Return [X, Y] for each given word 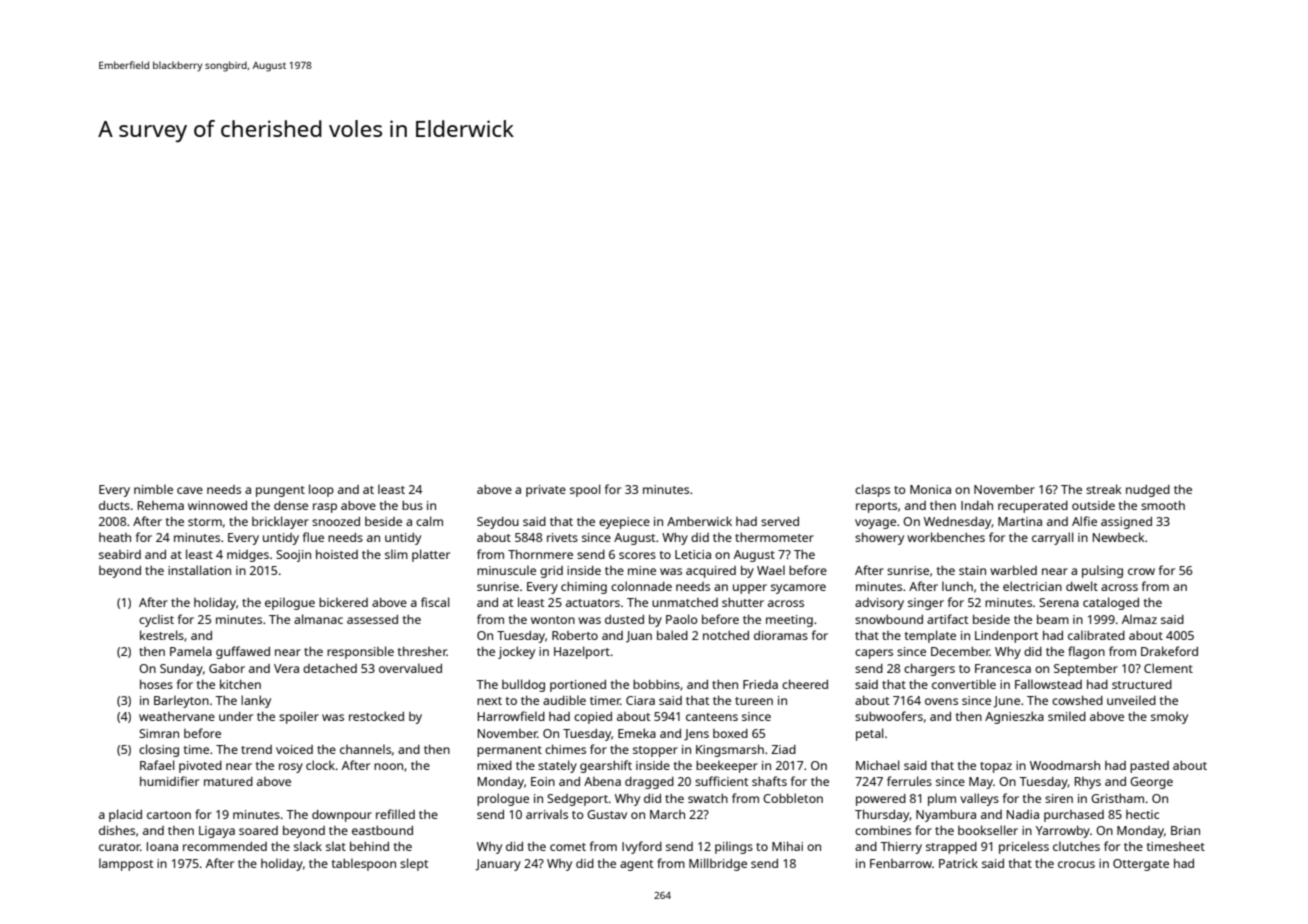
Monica [930, 489]
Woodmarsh [1065, 765]
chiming [584, 588]
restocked [376, 716]
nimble [153, 489]
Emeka [637, 733]
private [546, 491]
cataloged [1111, 603]
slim [396, 554]
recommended [225, 846]
